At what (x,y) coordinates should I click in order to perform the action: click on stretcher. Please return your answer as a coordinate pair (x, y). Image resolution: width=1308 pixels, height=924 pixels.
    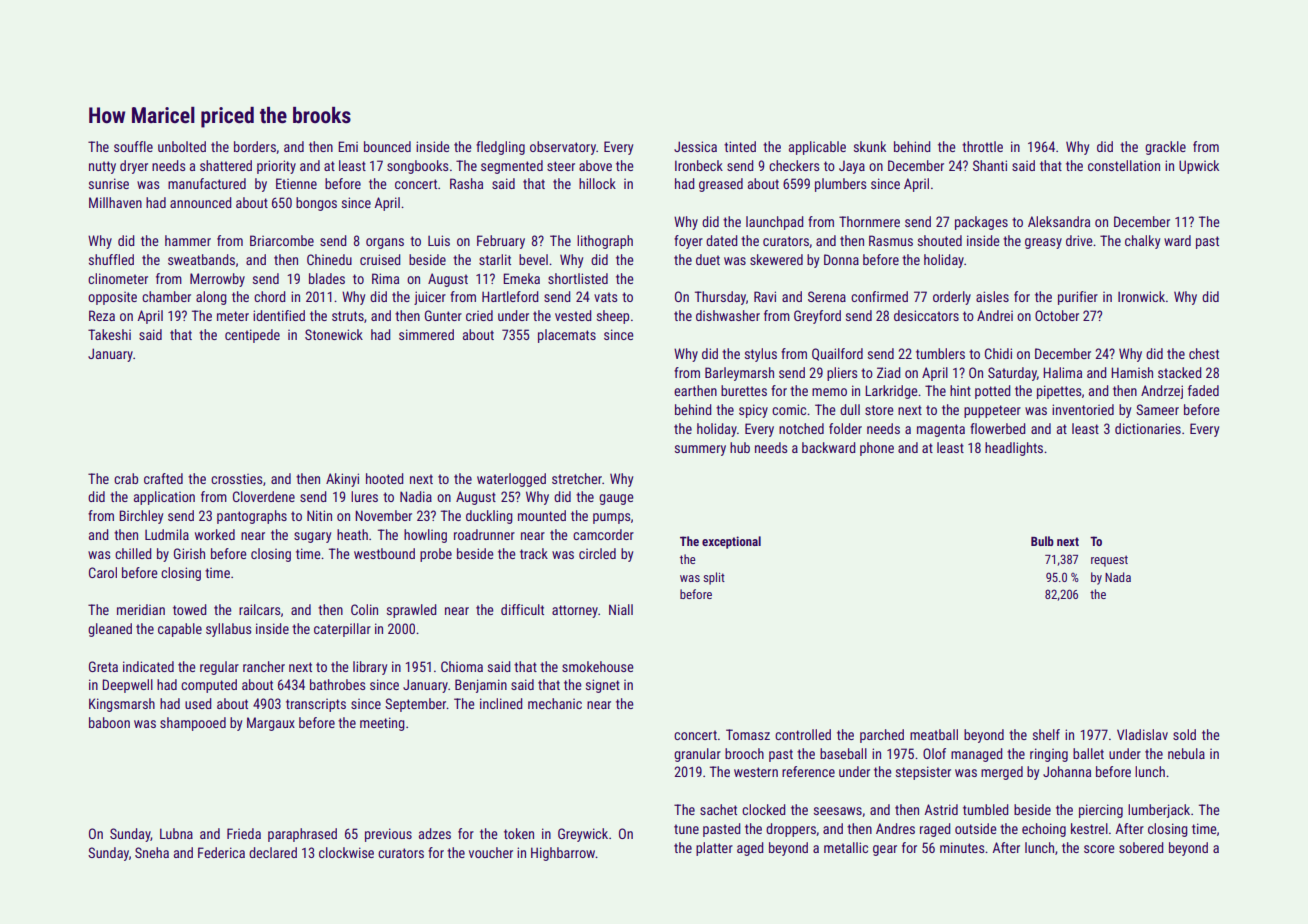
    Looking at the image, I should click on (577, 478).
